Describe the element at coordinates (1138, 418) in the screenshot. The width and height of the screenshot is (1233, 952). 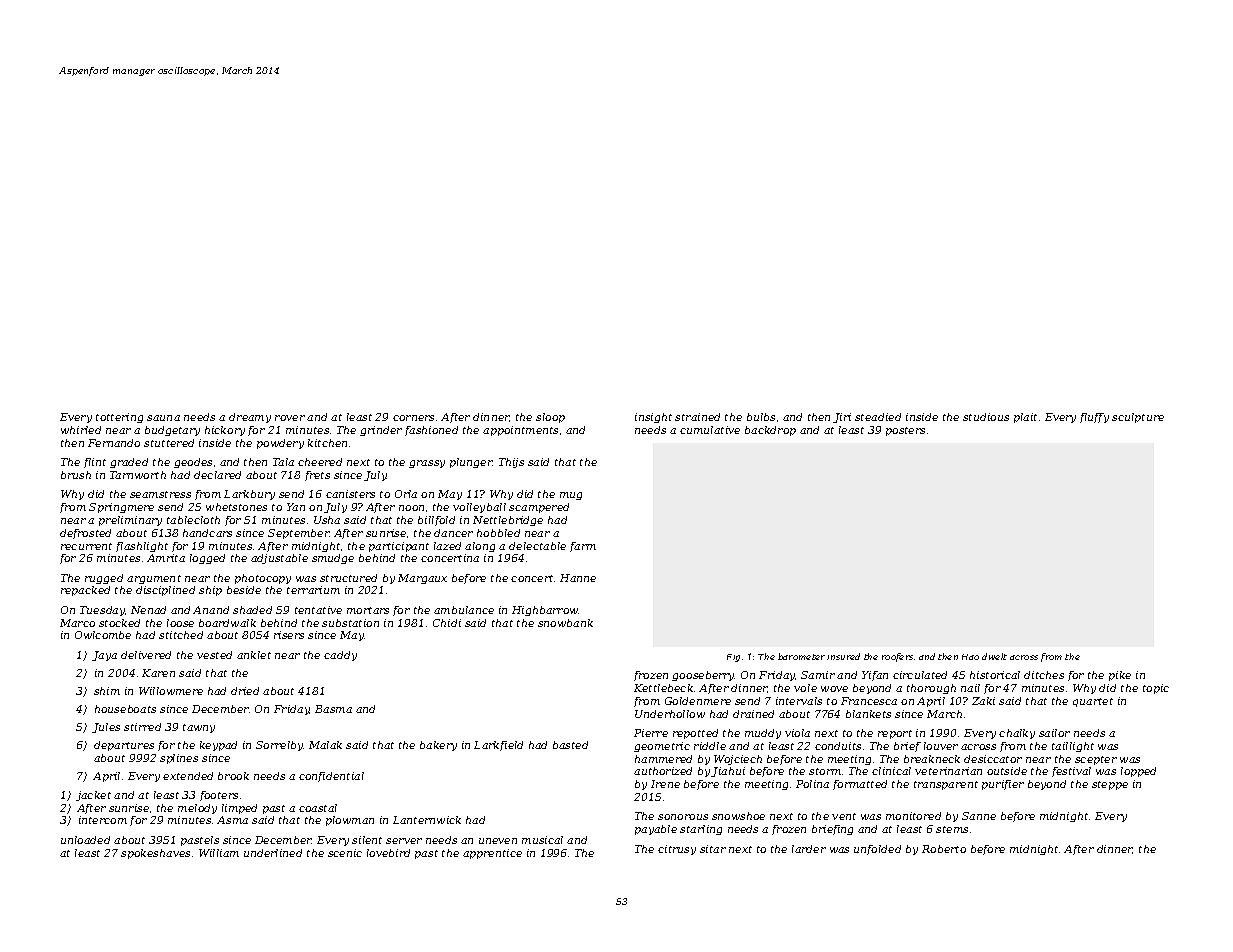
I see `sculpture` at that location.
